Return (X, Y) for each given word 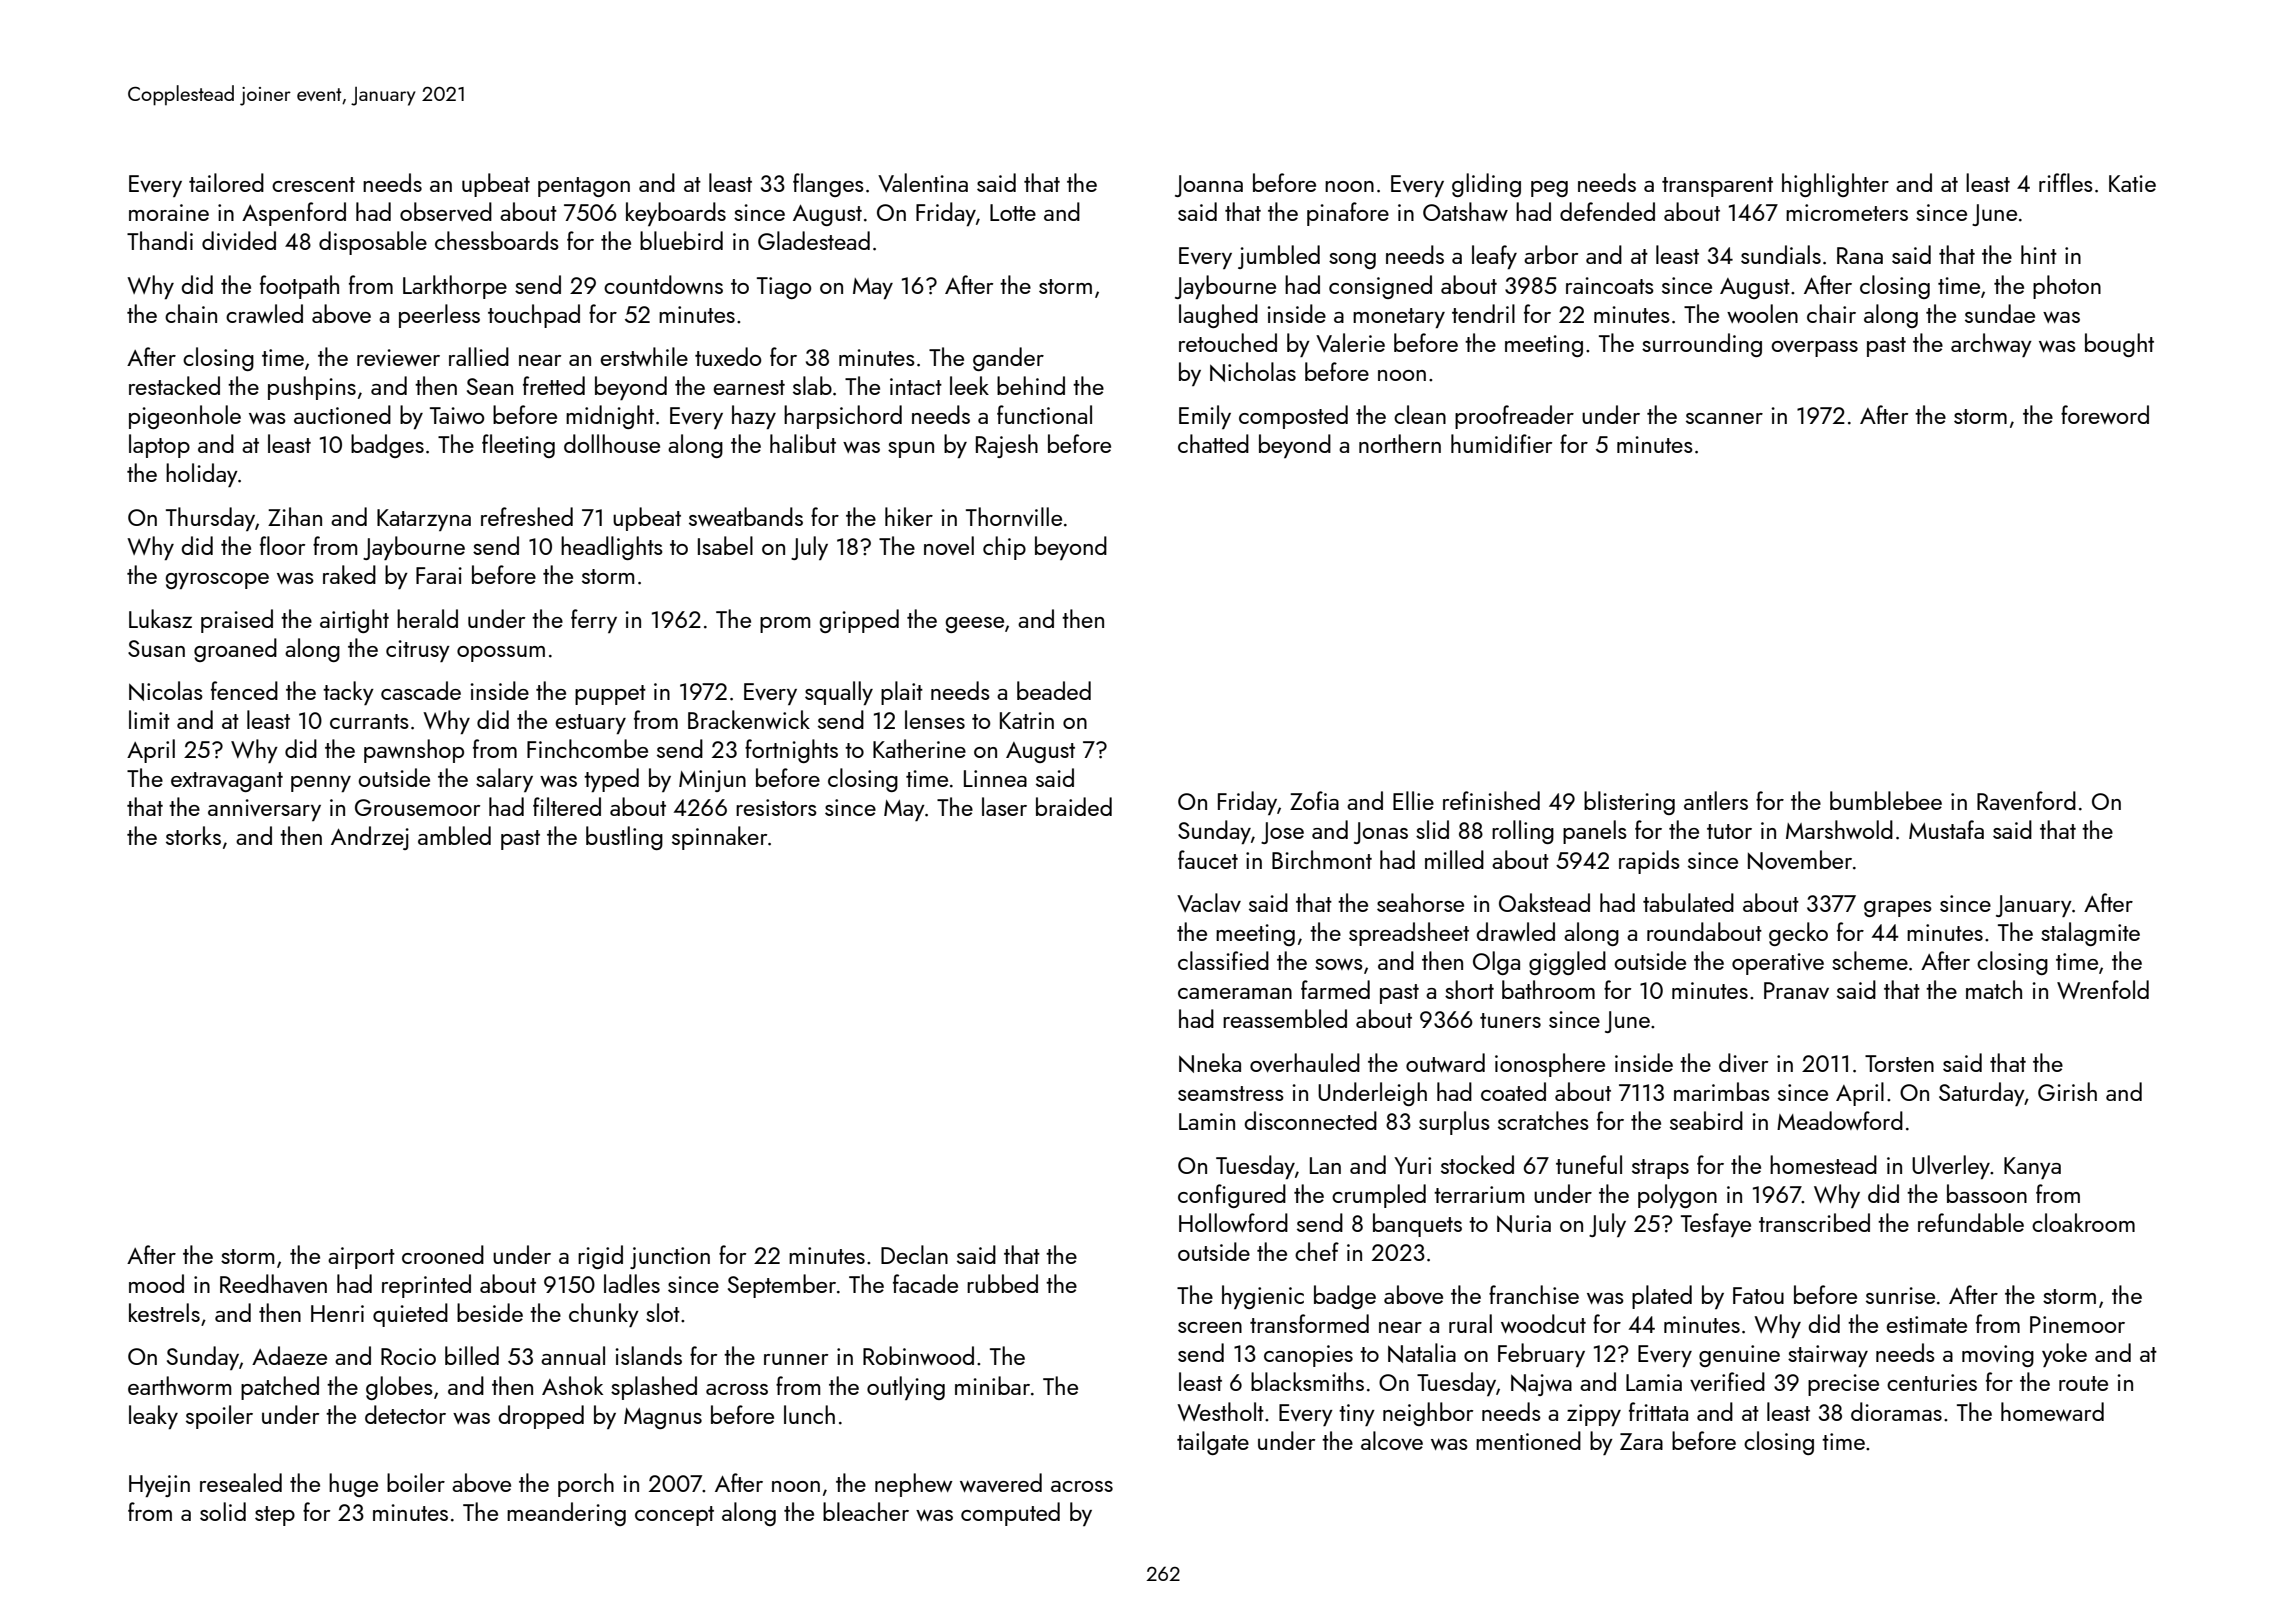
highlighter (1835, 185)
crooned (443, 1254)
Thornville (1014, 516)
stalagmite (2090, 934)
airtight (354, 621)
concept (674, 1516)
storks (193, 835)
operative (1778, 964)
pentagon (584, 187)
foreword (2105, 414)
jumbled (1279, 257)
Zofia (1314, 800)
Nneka (1210, 1063)
